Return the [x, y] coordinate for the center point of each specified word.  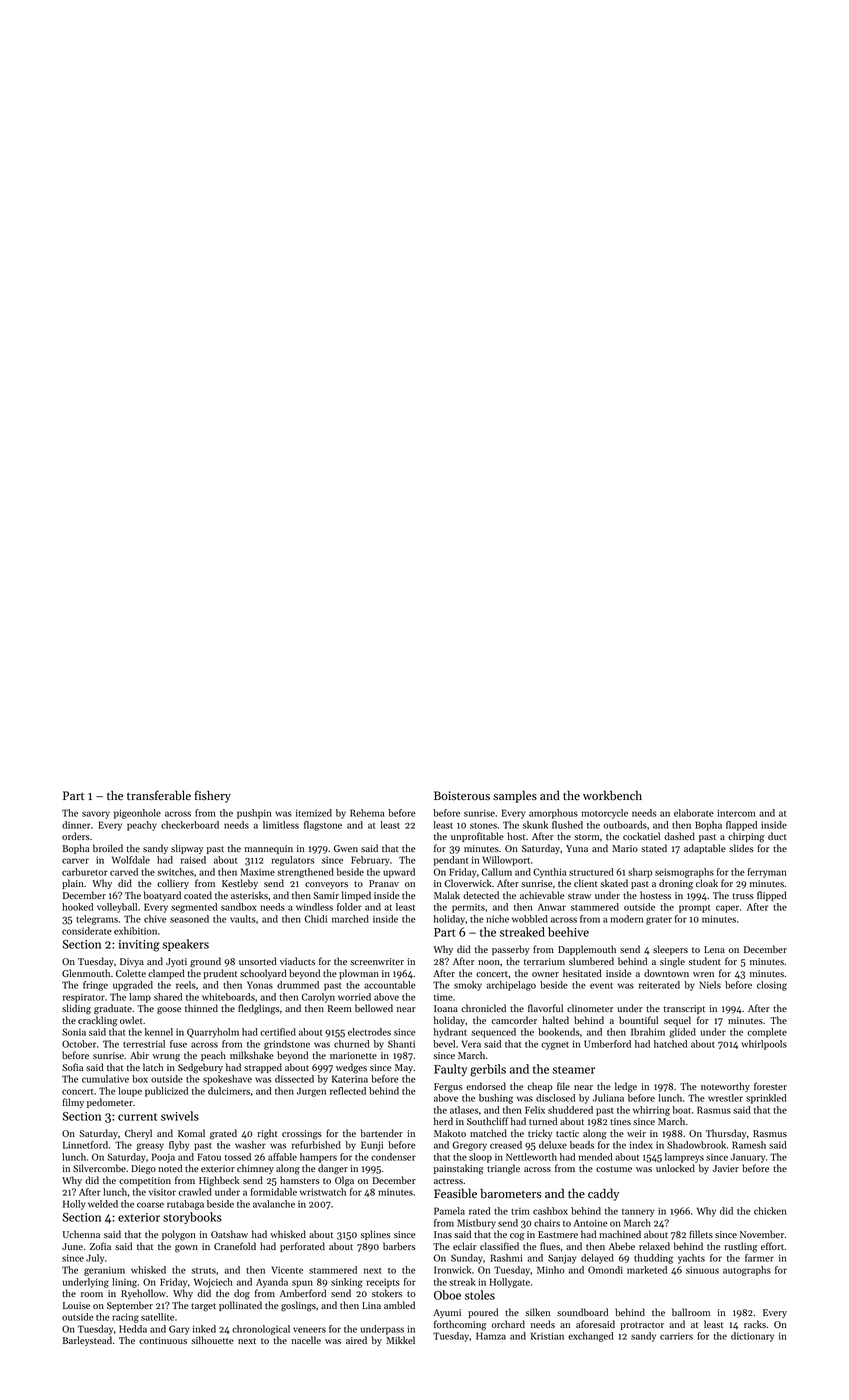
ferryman [767, 873]
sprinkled [766, 1099]
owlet [131, 1020]
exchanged [591, 1337]
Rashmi [506, 1258]
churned [352, 1044]
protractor [642, 1326]
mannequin [268, 849]
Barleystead [87, 1341]
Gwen [346, 848]
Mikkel [400, 1340]
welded [103, 1204]
